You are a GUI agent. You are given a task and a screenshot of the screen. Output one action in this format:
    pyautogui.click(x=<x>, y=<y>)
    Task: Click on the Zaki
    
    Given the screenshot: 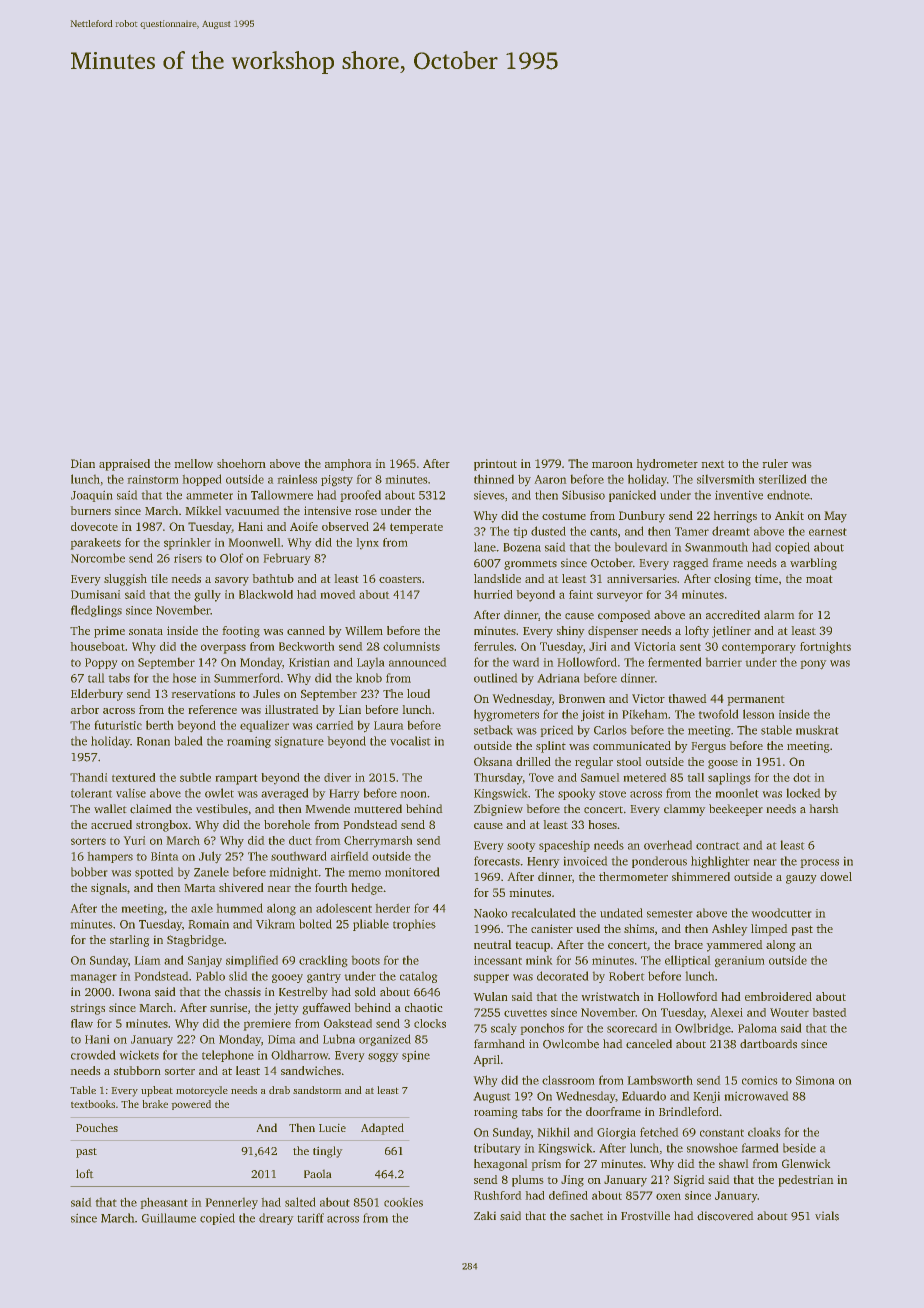 What is the action you would take?
    pyautogui.click(x=485, y=1215)
